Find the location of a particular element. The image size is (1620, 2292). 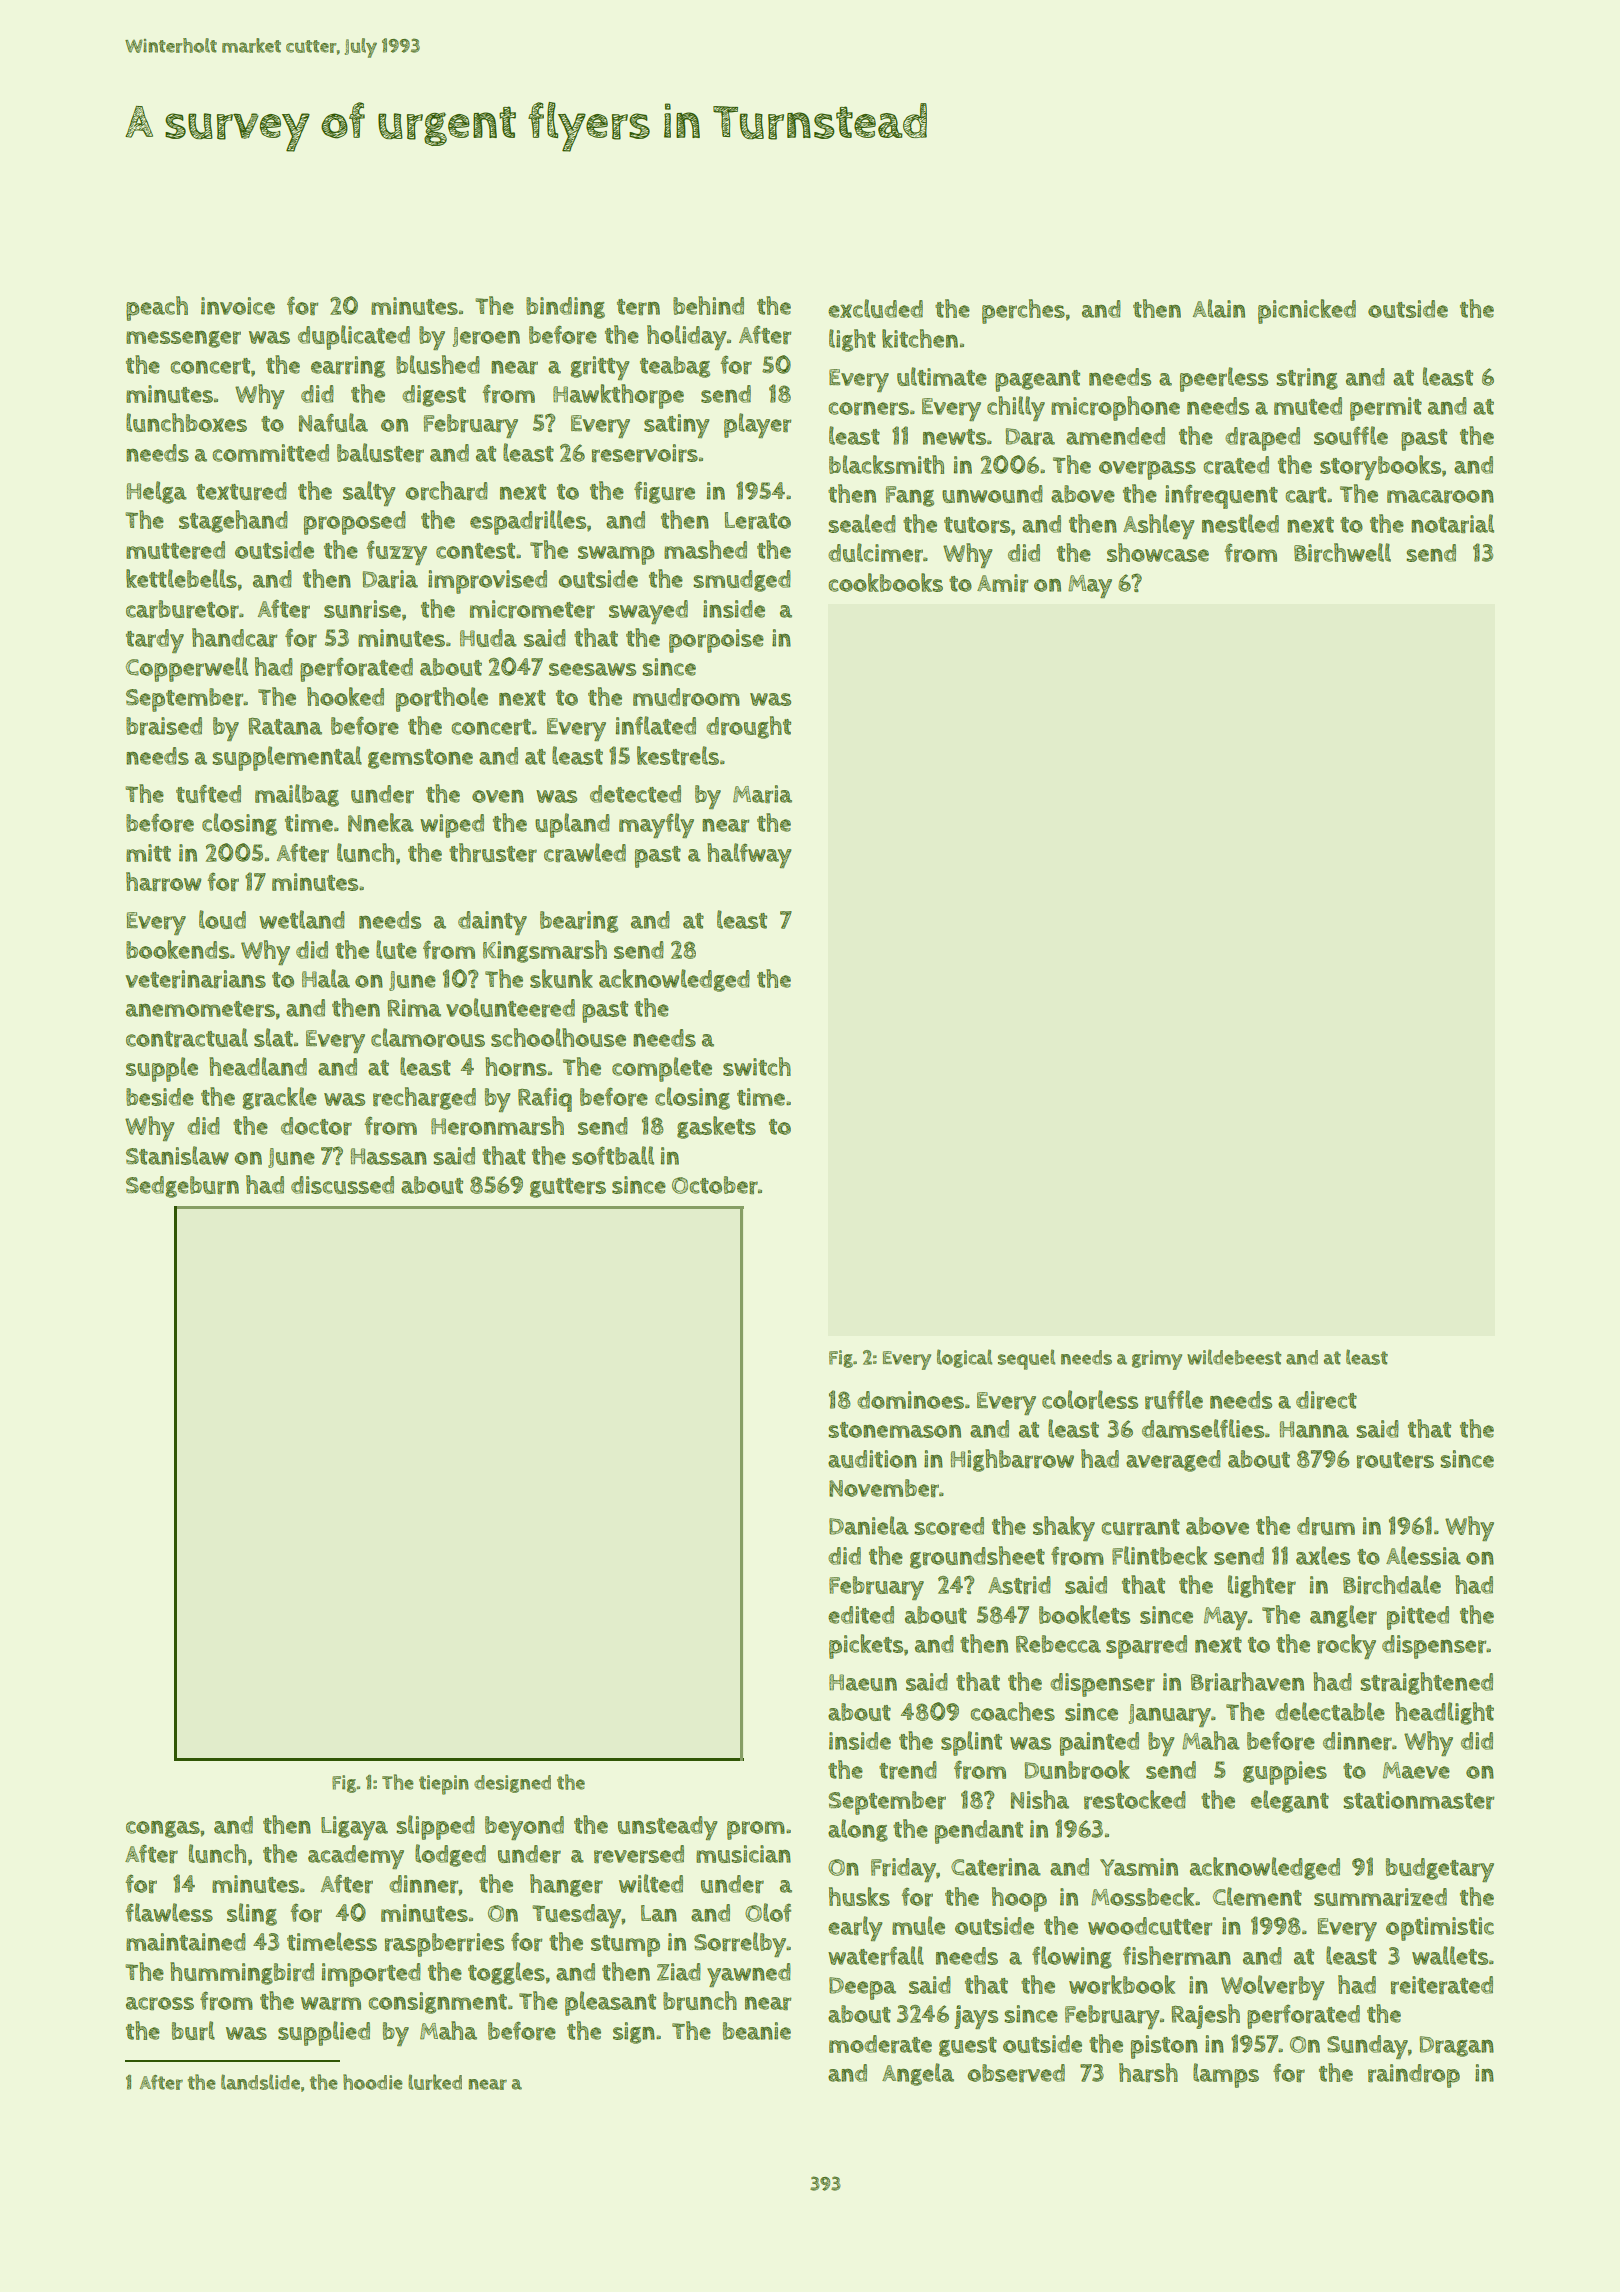

kettlebells is located at coordinates (181, 578).
